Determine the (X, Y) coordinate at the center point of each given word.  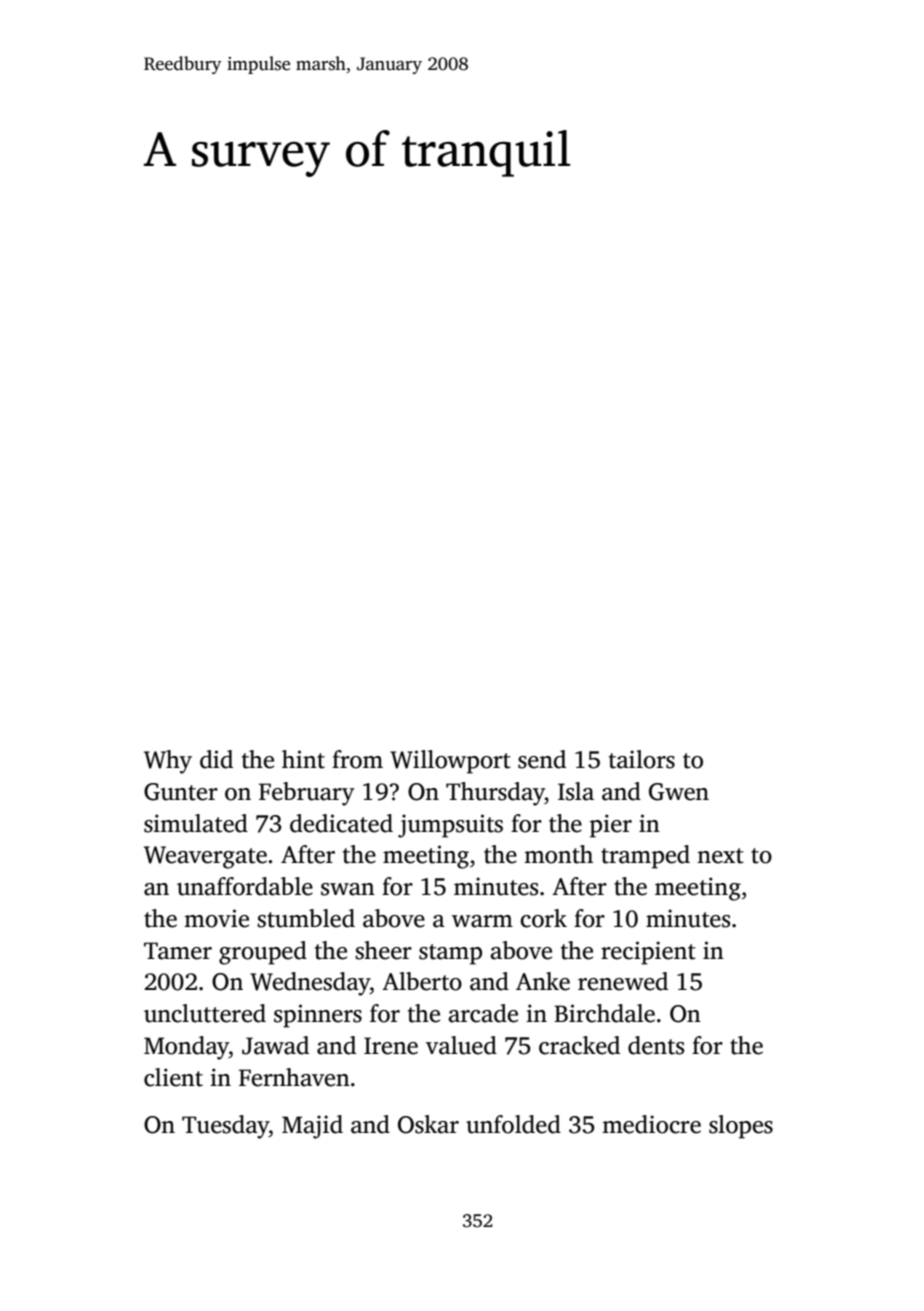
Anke (543, 981)
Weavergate (205, 857)
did (216, 759)
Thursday (495, 794)
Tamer (178, 951)
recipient (648, 953)
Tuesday (225, 1127)
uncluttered (205, 1013)
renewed (623, 981)
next (720, 856)
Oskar (428, 1124)
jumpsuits (450, 826)
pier (611, 826)
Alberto (422, 981)
